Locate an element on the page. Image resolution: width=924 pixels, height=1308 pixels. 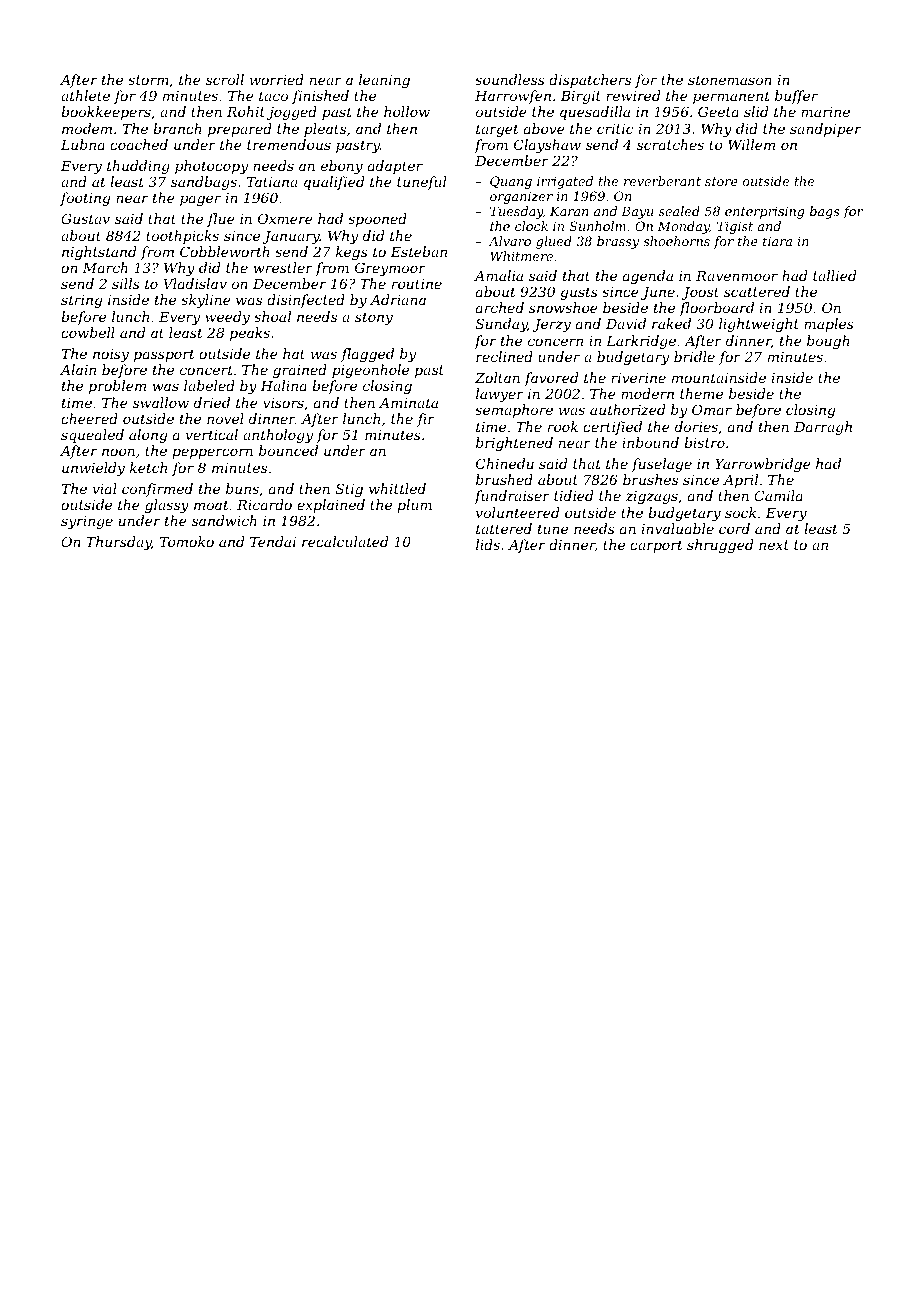
syringe is located at coordinates (87, 522).
